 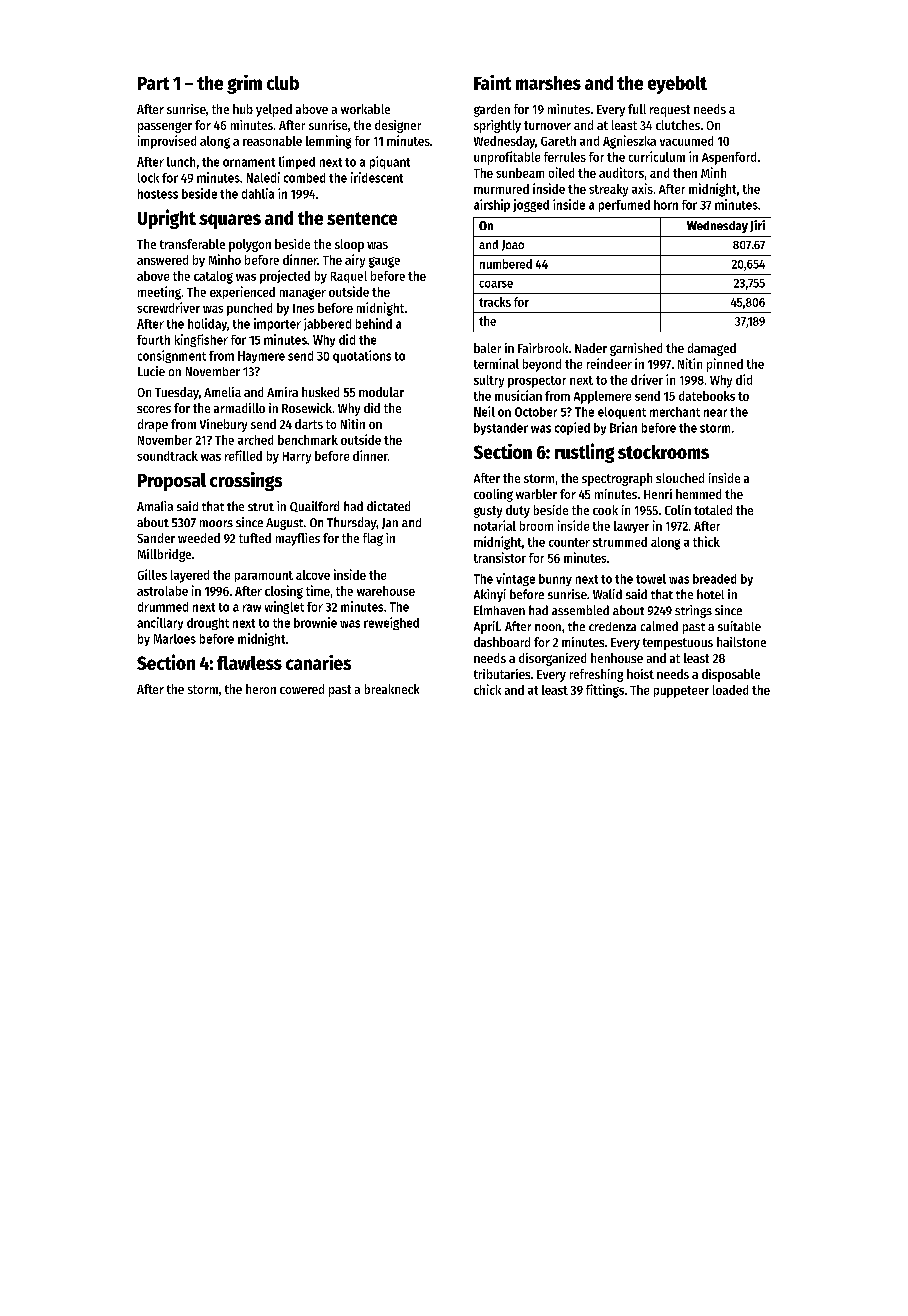 I want to click on stockrooms, so click(x=663, y=452).
